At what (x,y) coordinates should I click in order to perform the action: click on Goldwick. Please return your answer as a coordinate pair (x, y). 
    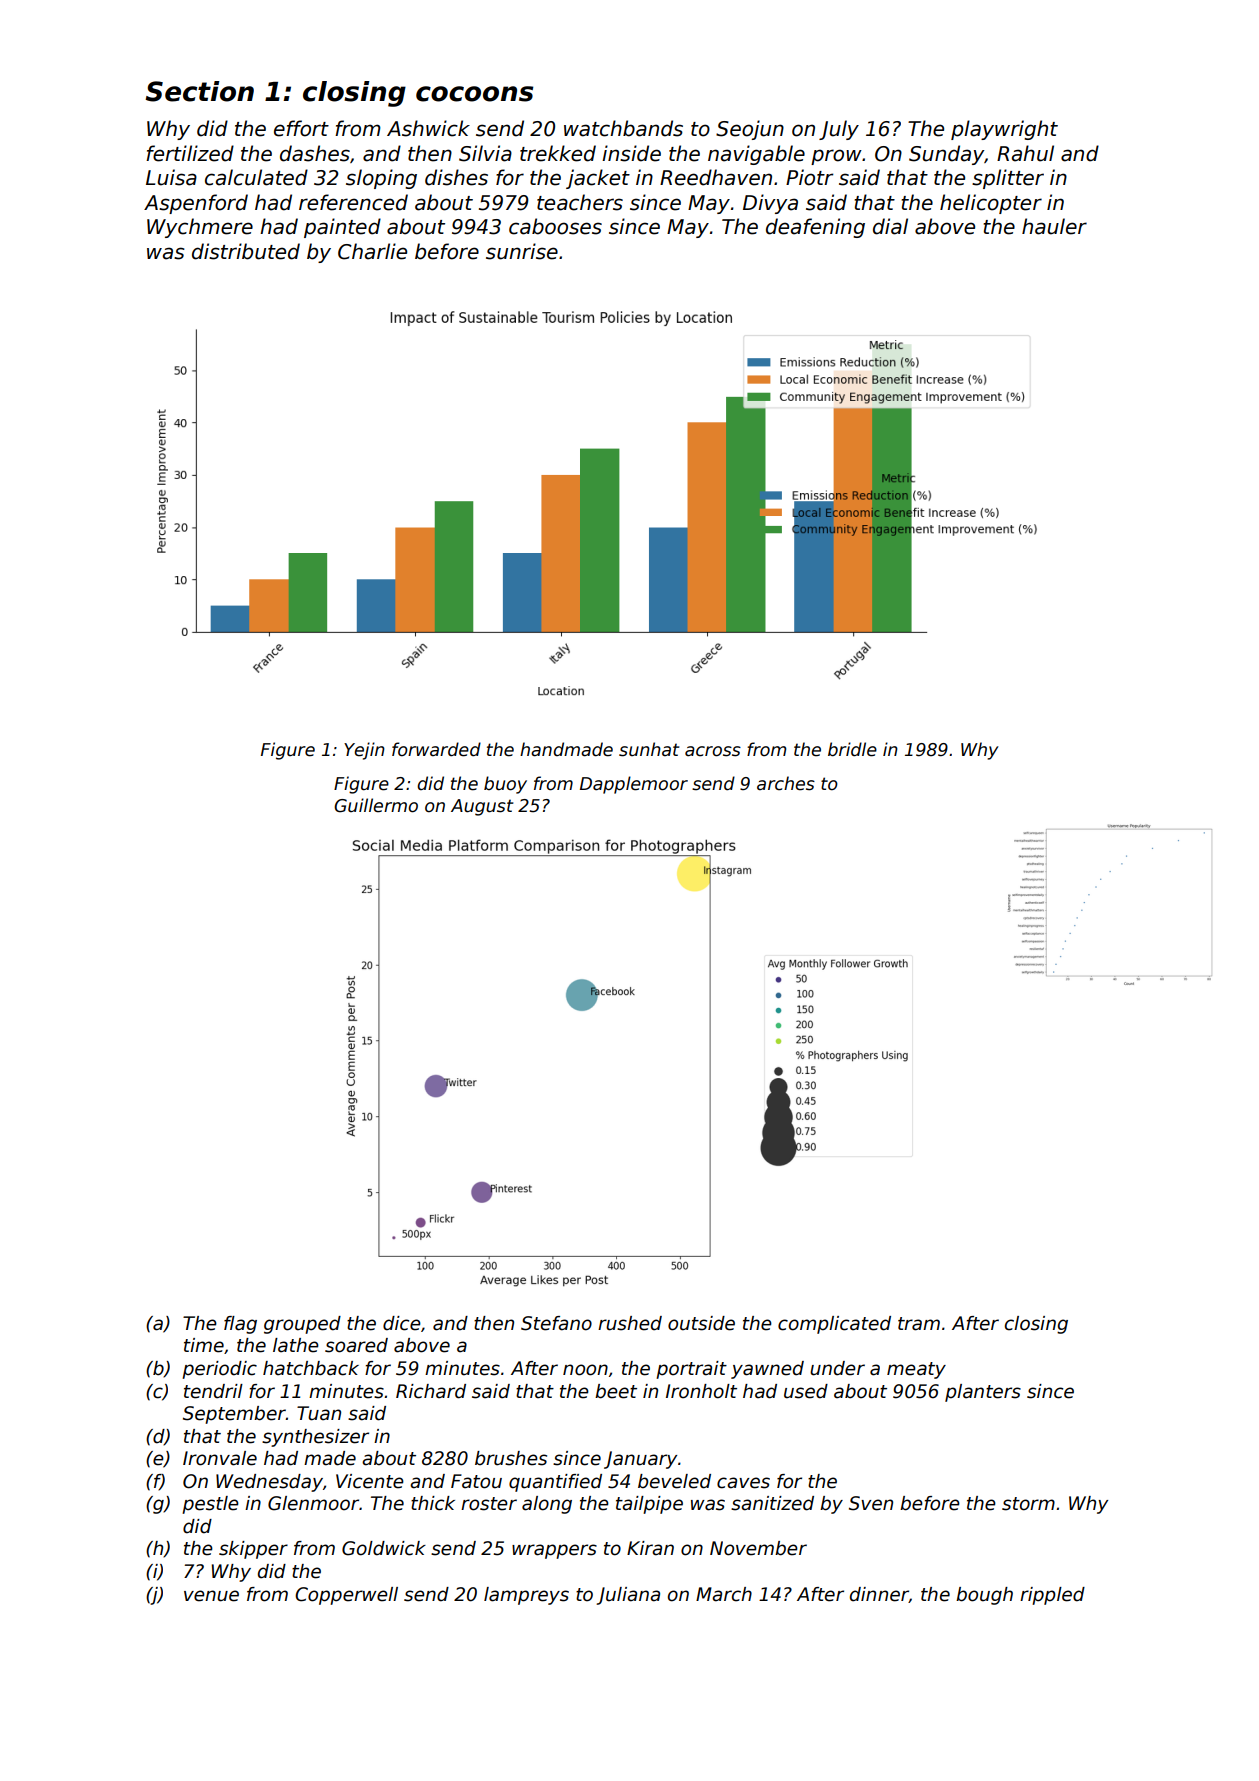
    Looking at the image, I should click on (384, 1548).
